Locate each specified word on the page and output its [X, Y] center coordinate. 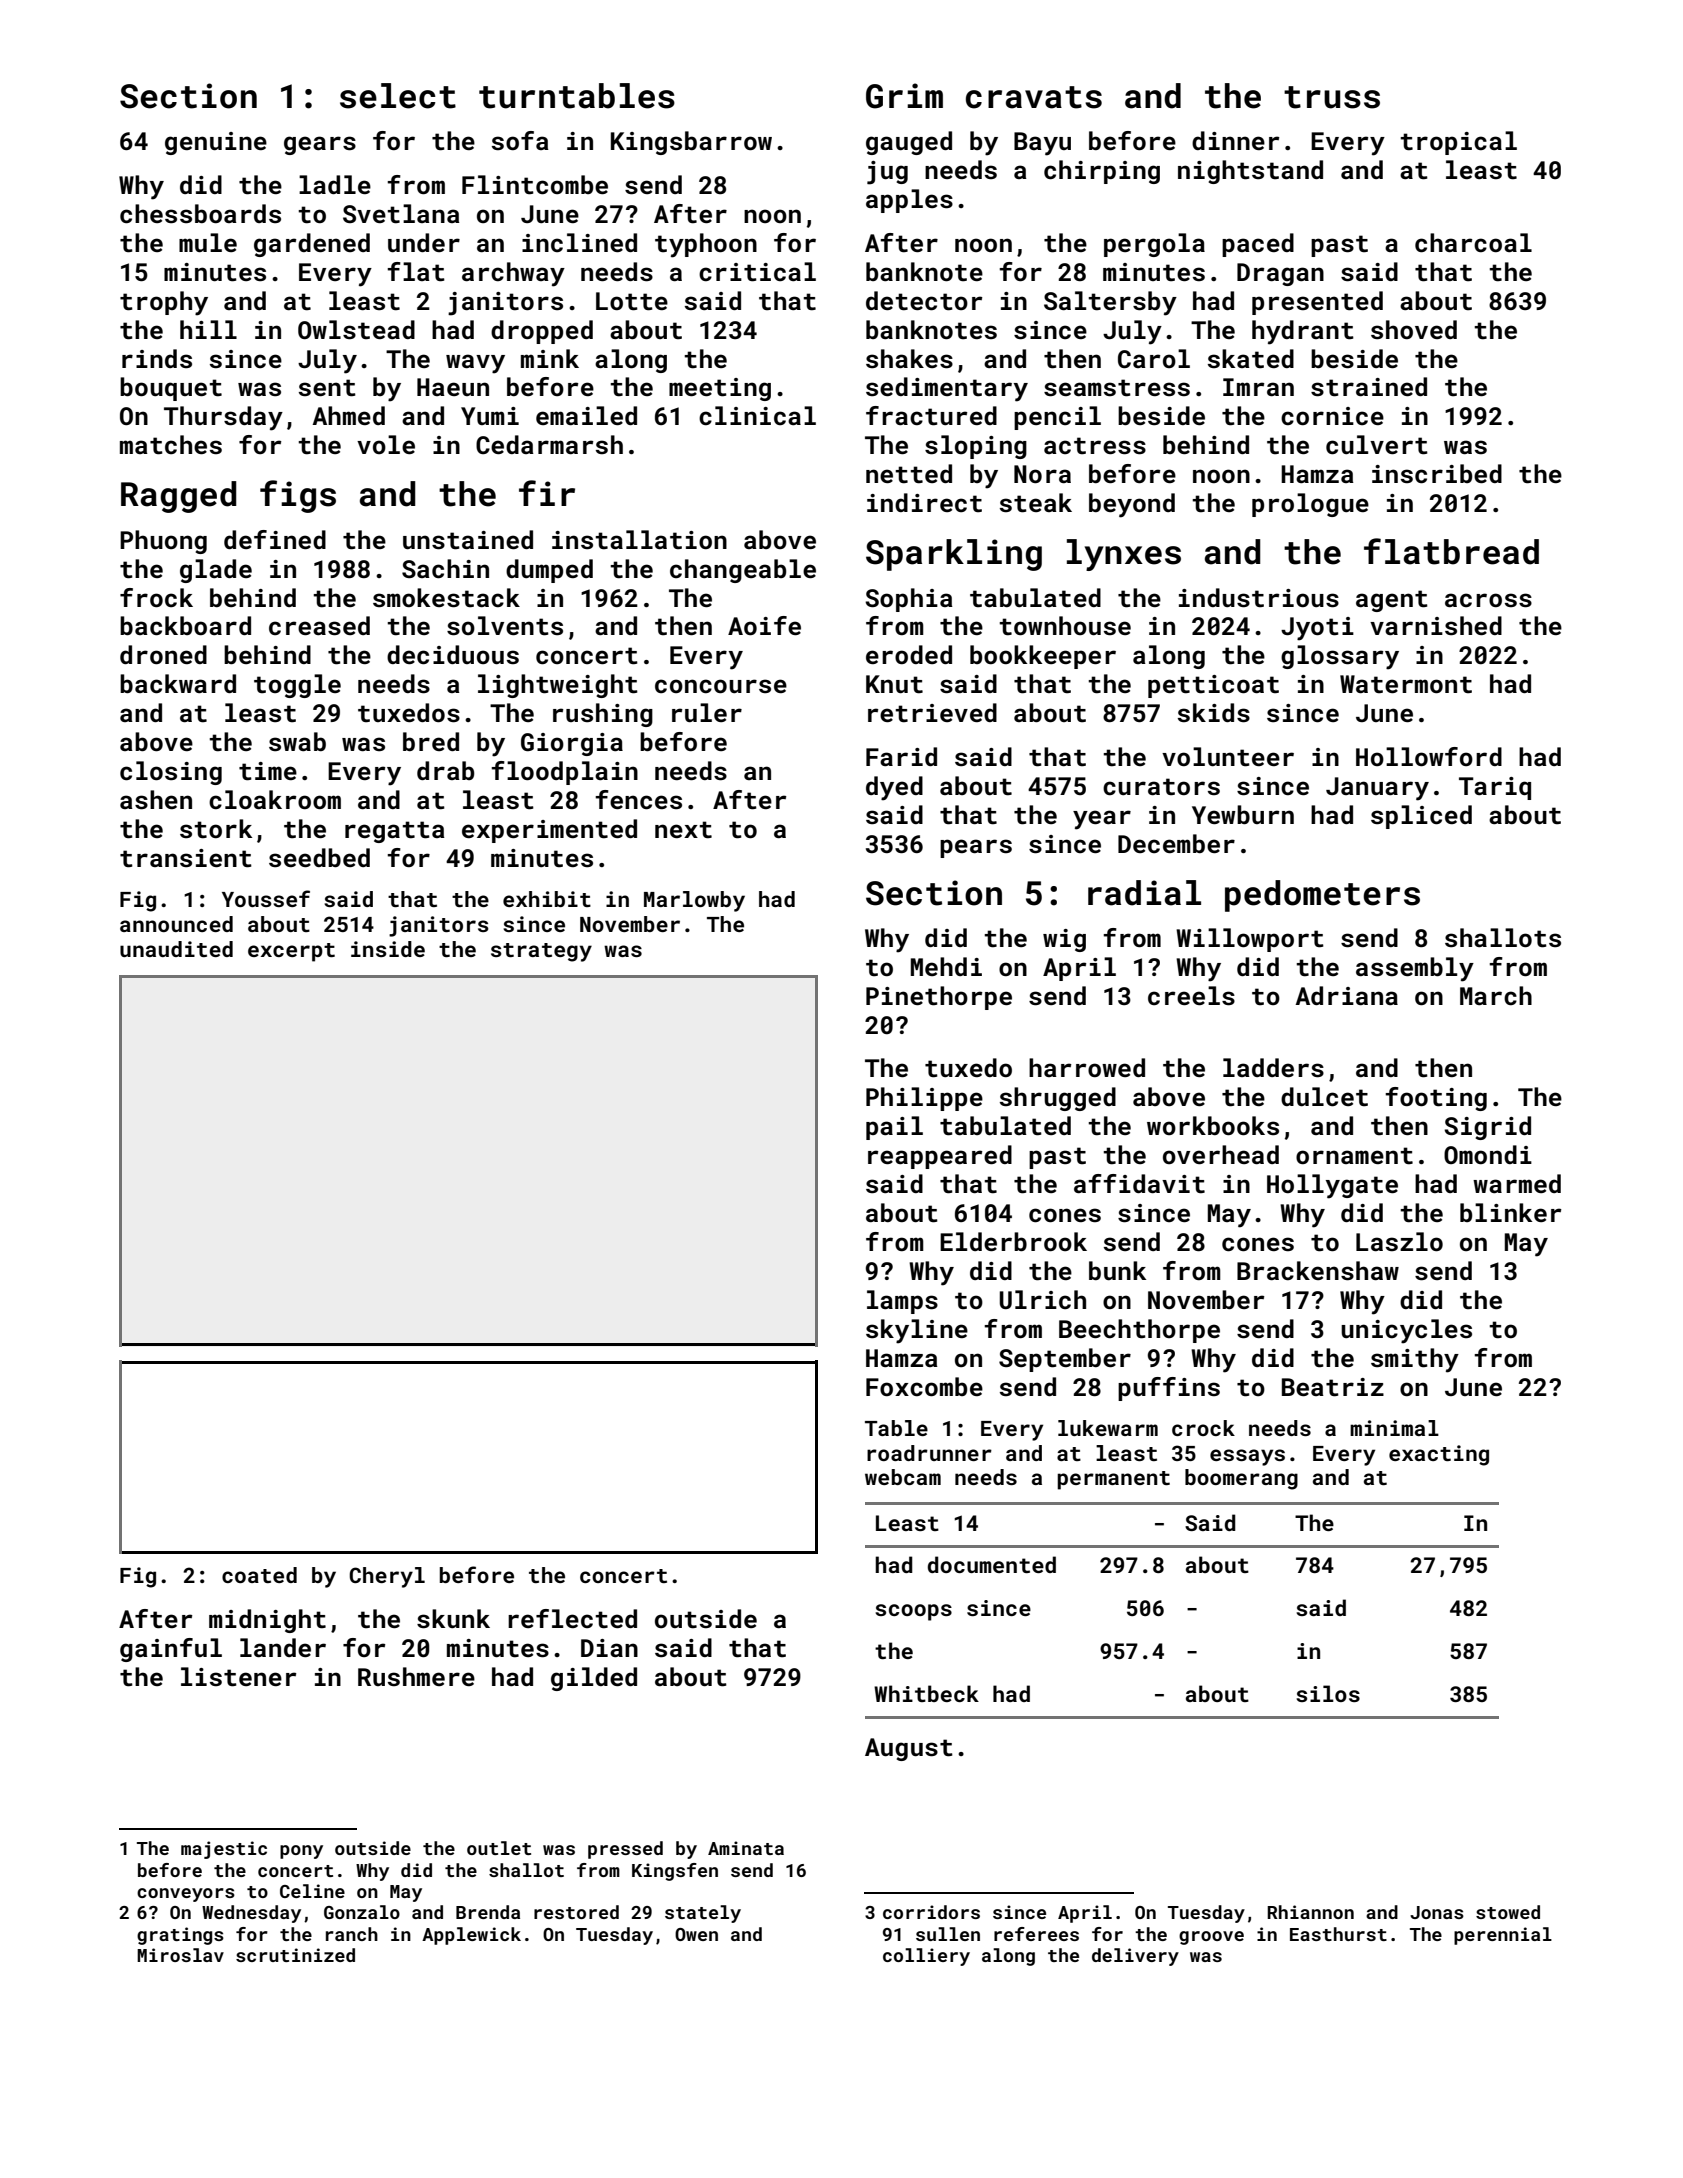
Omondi [1488, 1154]
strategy [541, 952]
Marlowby [694, 901]
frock [156, 597]
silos [1328, 1693]
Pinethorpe [939, 998]
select [398, 96]
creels [1191, 996]
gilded [594, 1679]
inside [388, 949]
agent [1392, 601]
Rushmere [416, 1676]
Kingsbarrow [691, 143]
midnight [267, 1621]
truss [1332, 97]
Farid [901, 756]
